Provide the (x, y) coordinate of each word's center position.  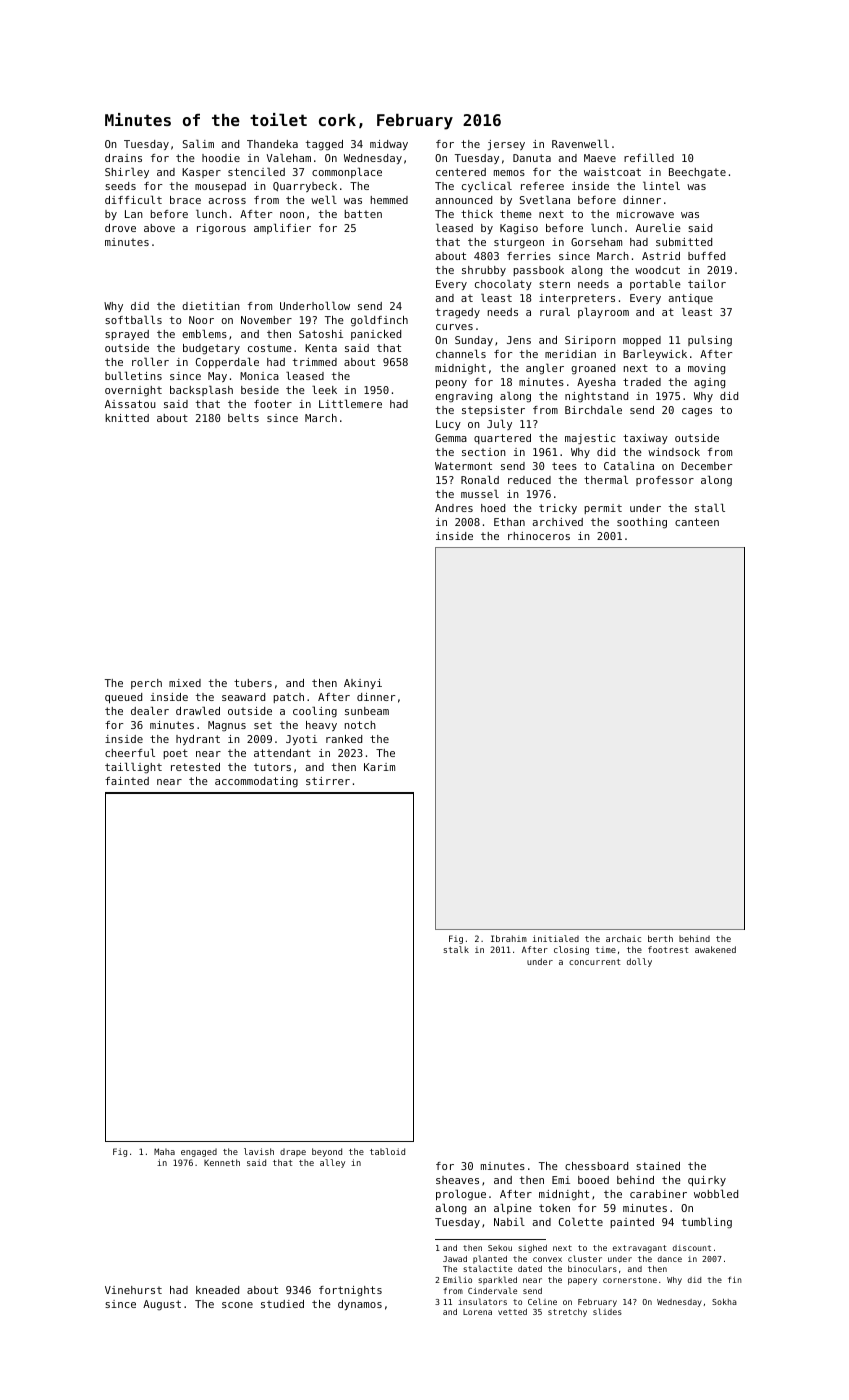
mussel (480, 494)
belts (243, 418)
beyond (327, 1152)
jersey (506, 145)
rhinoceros (539, 536)
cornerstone (630, 1280)
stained (658, 1166)
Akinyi (363, 684)
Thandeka (272, 144)
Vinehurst (133, 1290)
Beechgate (697, 173)
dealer (150, 711)
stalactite (487, 1268)
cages (697, 412)
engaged (199, 1152)
